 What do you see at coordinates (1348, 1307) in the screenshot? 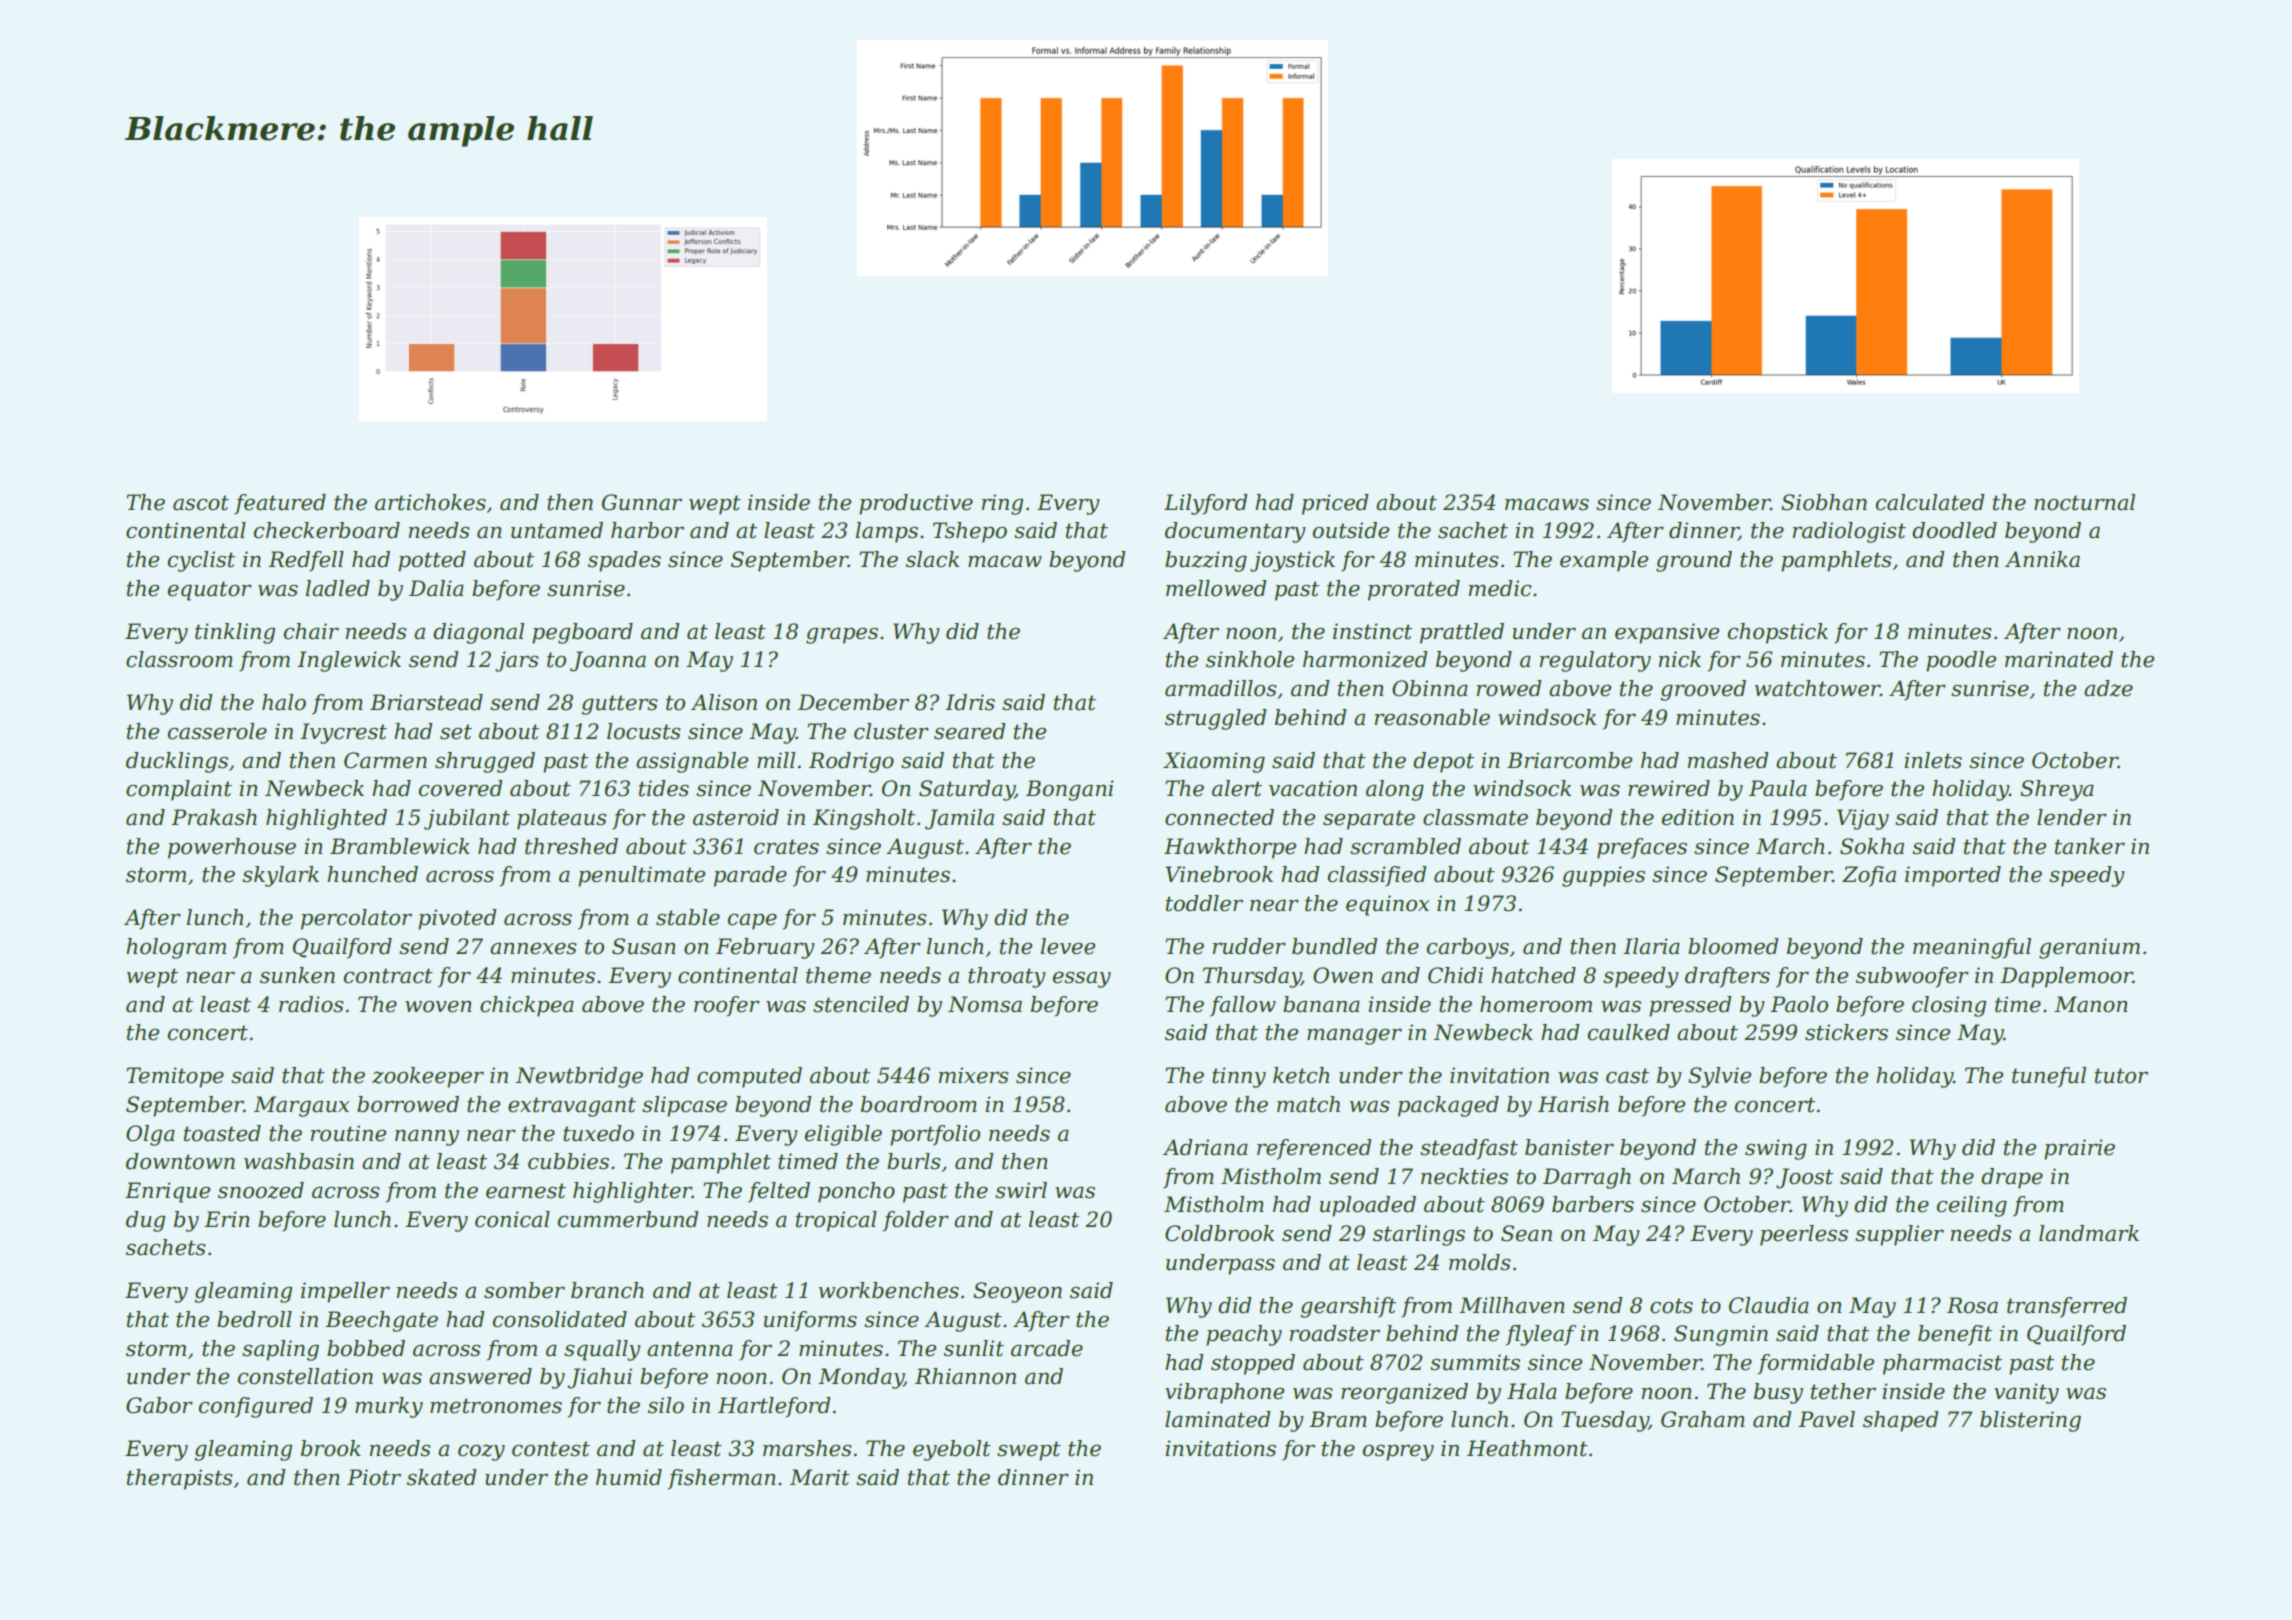
I see `gearshift` at bounding box center [1348, 1307].
